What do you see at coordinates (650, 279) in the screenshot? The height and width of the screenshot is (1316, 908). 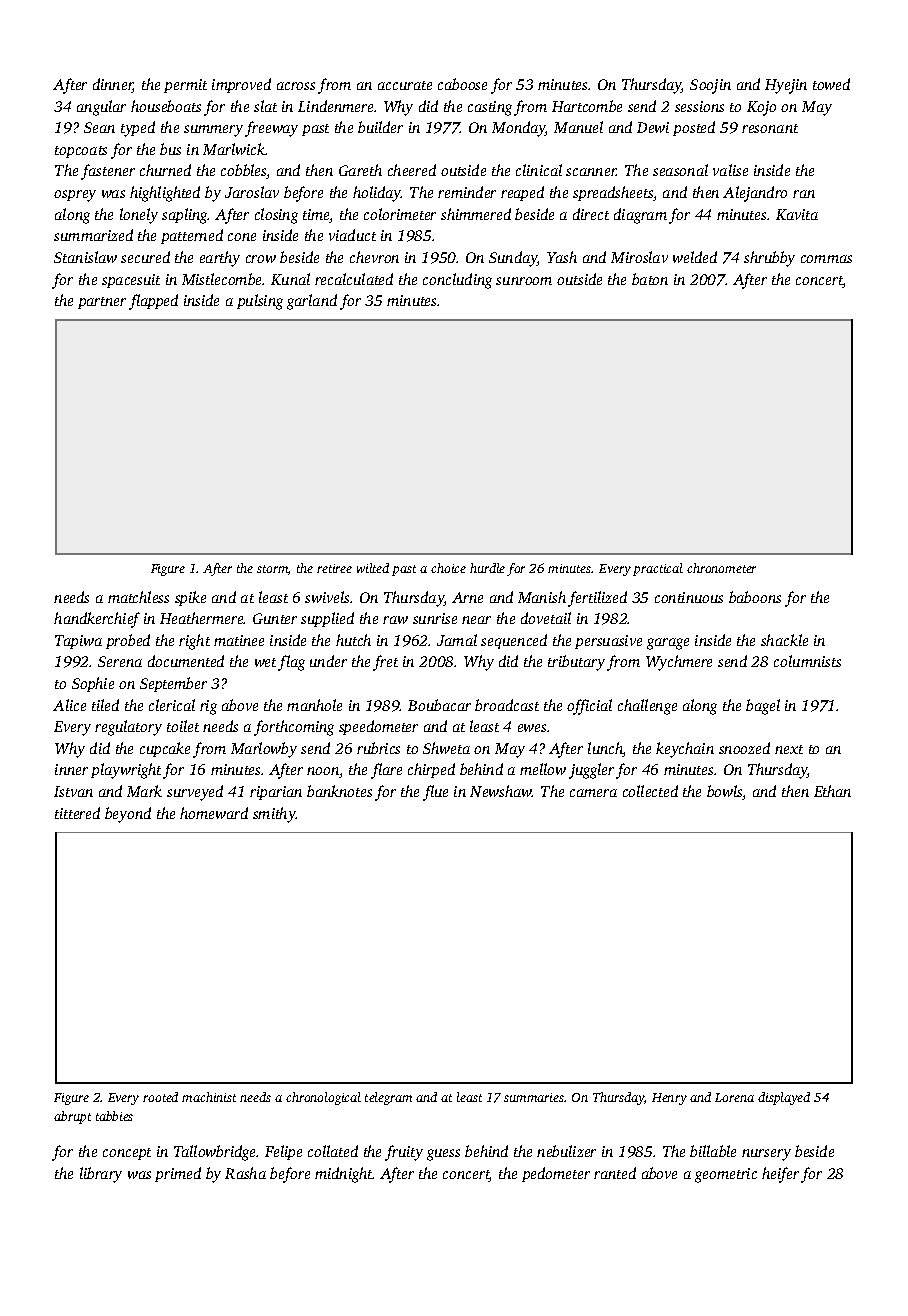 I see `baton` at bounding box center [650, 279].
